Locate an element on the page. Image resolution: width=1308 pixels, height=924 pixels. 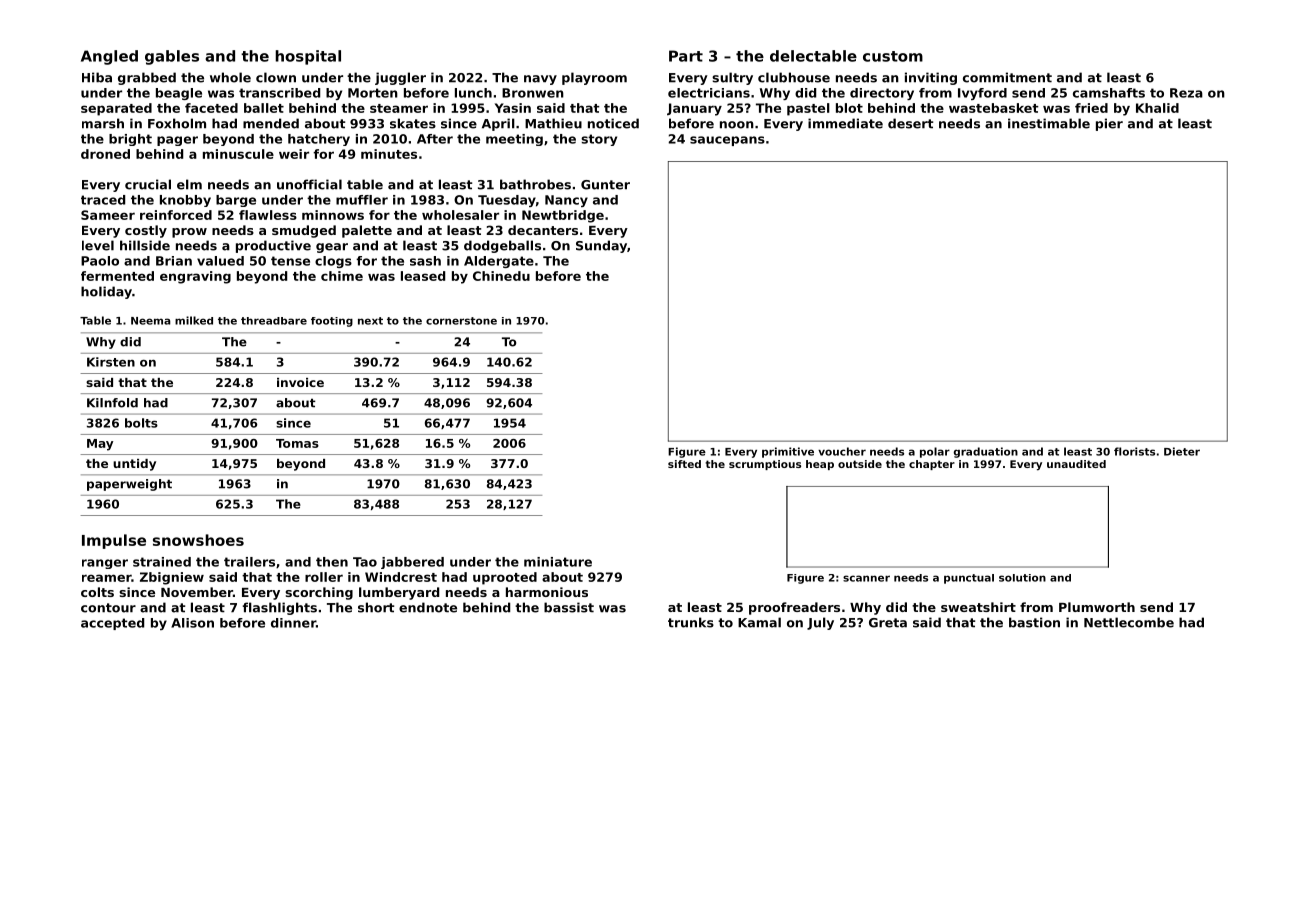
Neema is located at coordinates (151, 321).
